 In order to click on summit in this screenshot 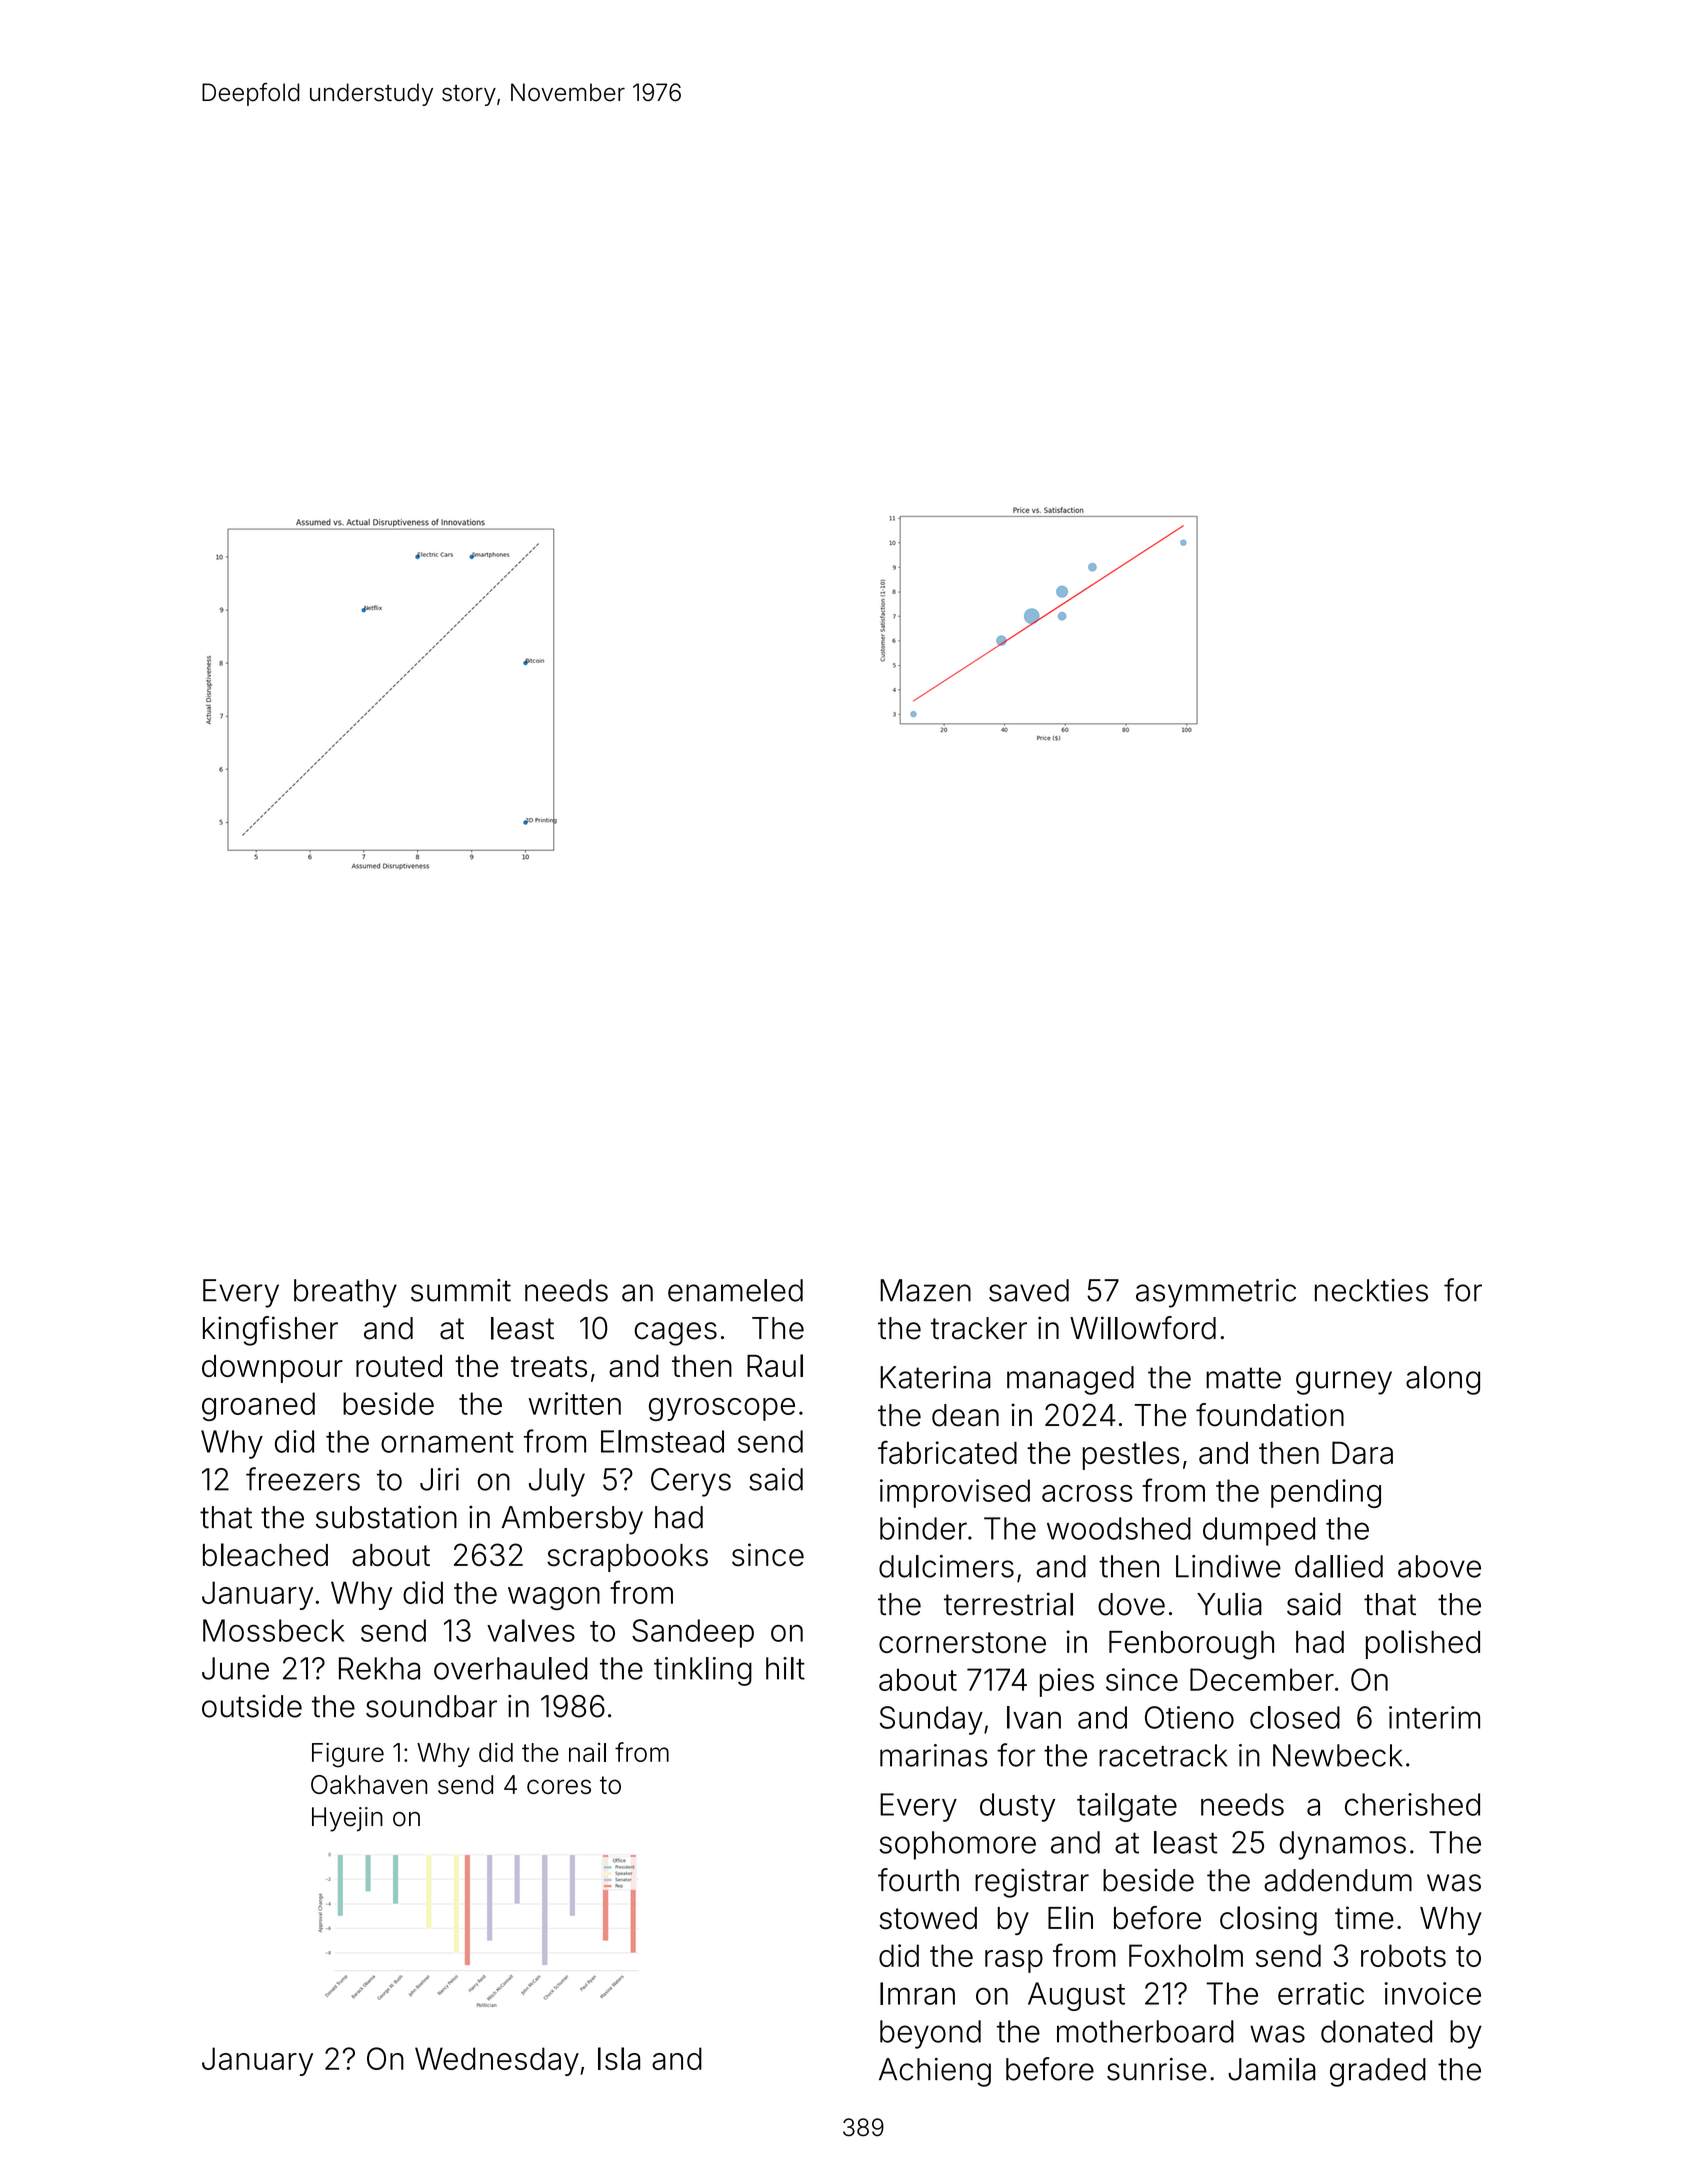, I will do `click(461, 1290)`.
